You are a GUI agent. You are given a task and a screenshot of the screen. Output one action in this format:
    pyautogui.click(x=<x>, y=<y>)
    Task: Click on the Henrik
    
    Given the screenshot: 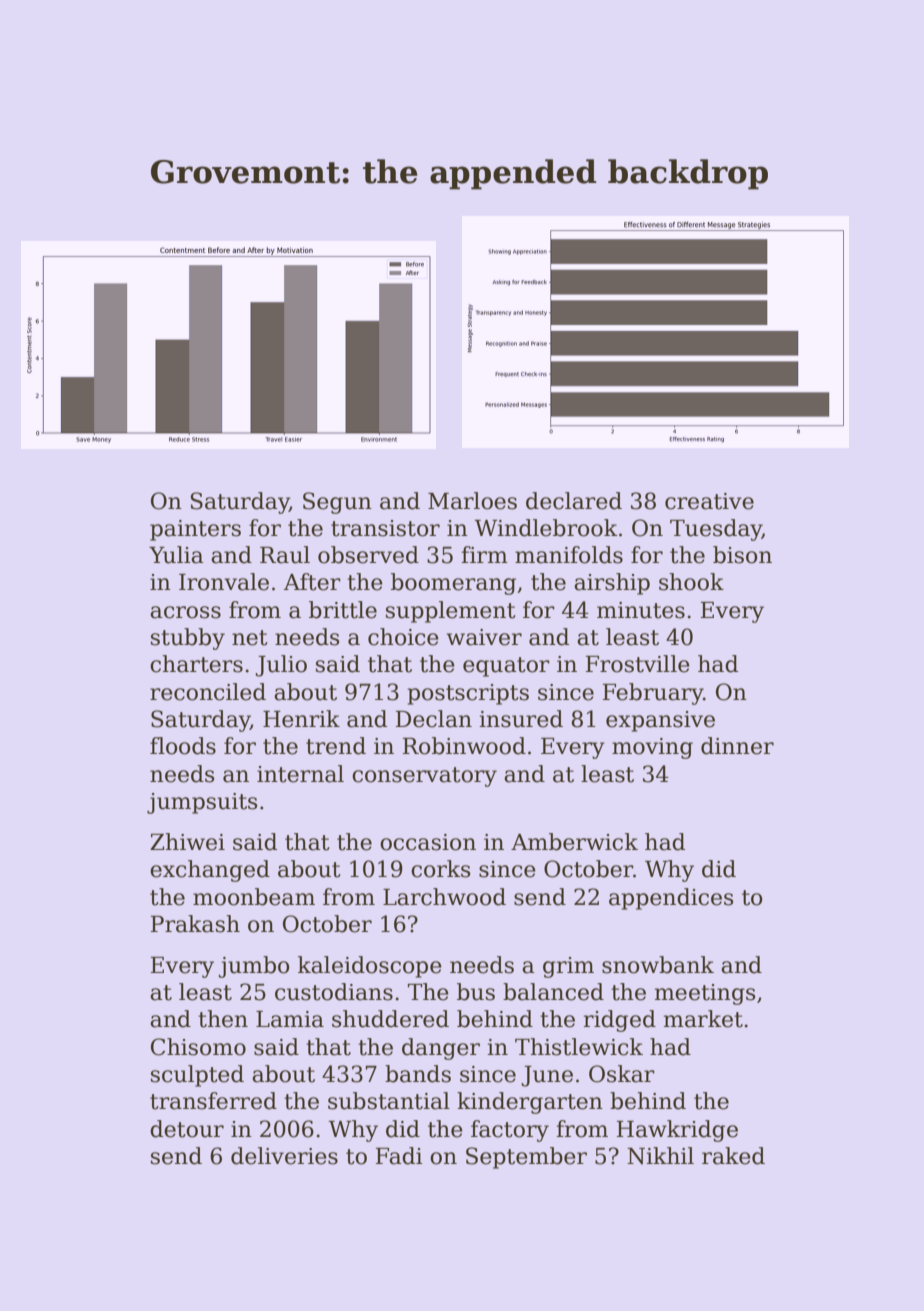 What is the action you would take?
    pyautogui.click(x=301, y=719)
